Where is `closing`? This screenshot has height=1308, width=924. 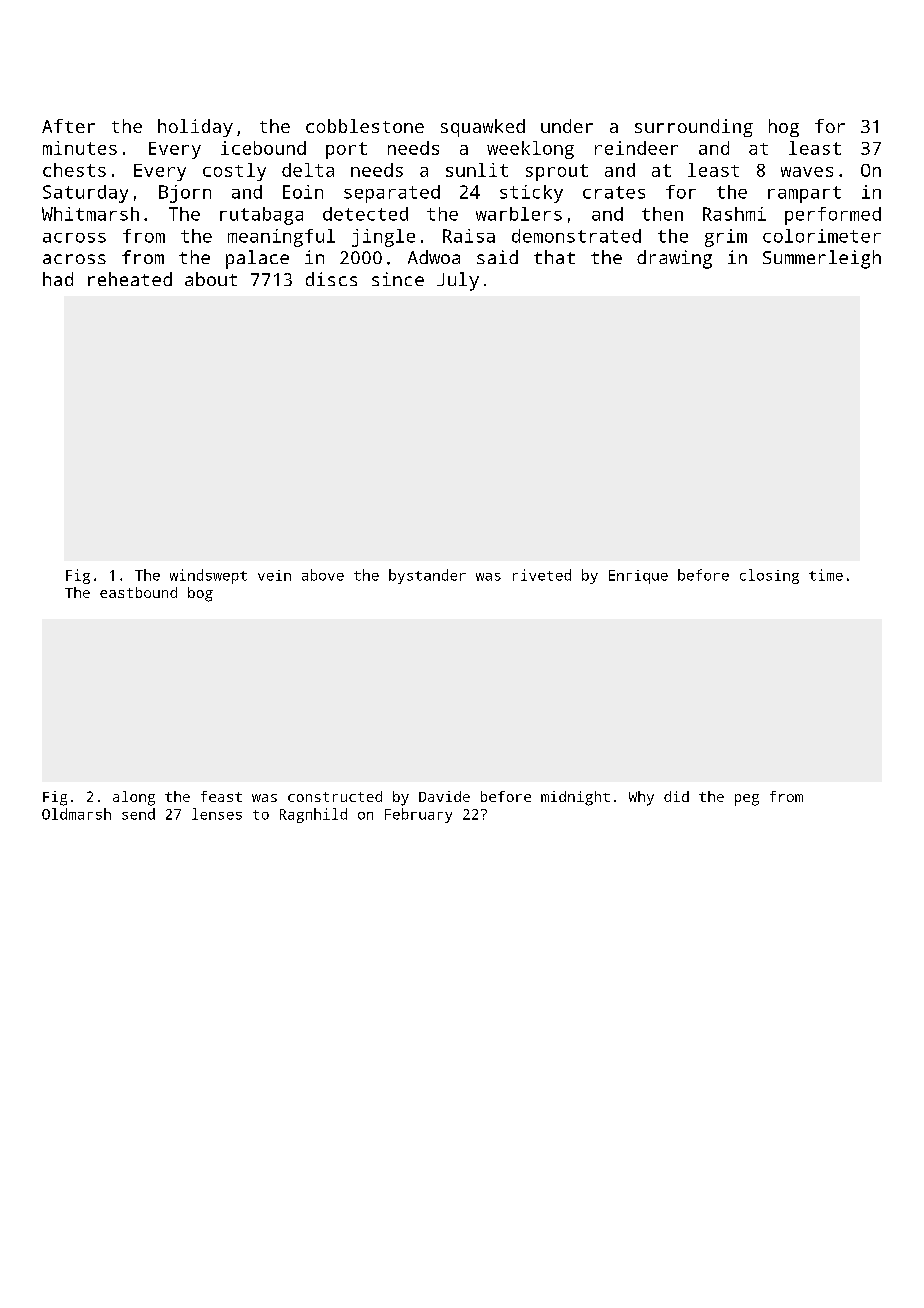 closing is located at coordinates (769, 576).
